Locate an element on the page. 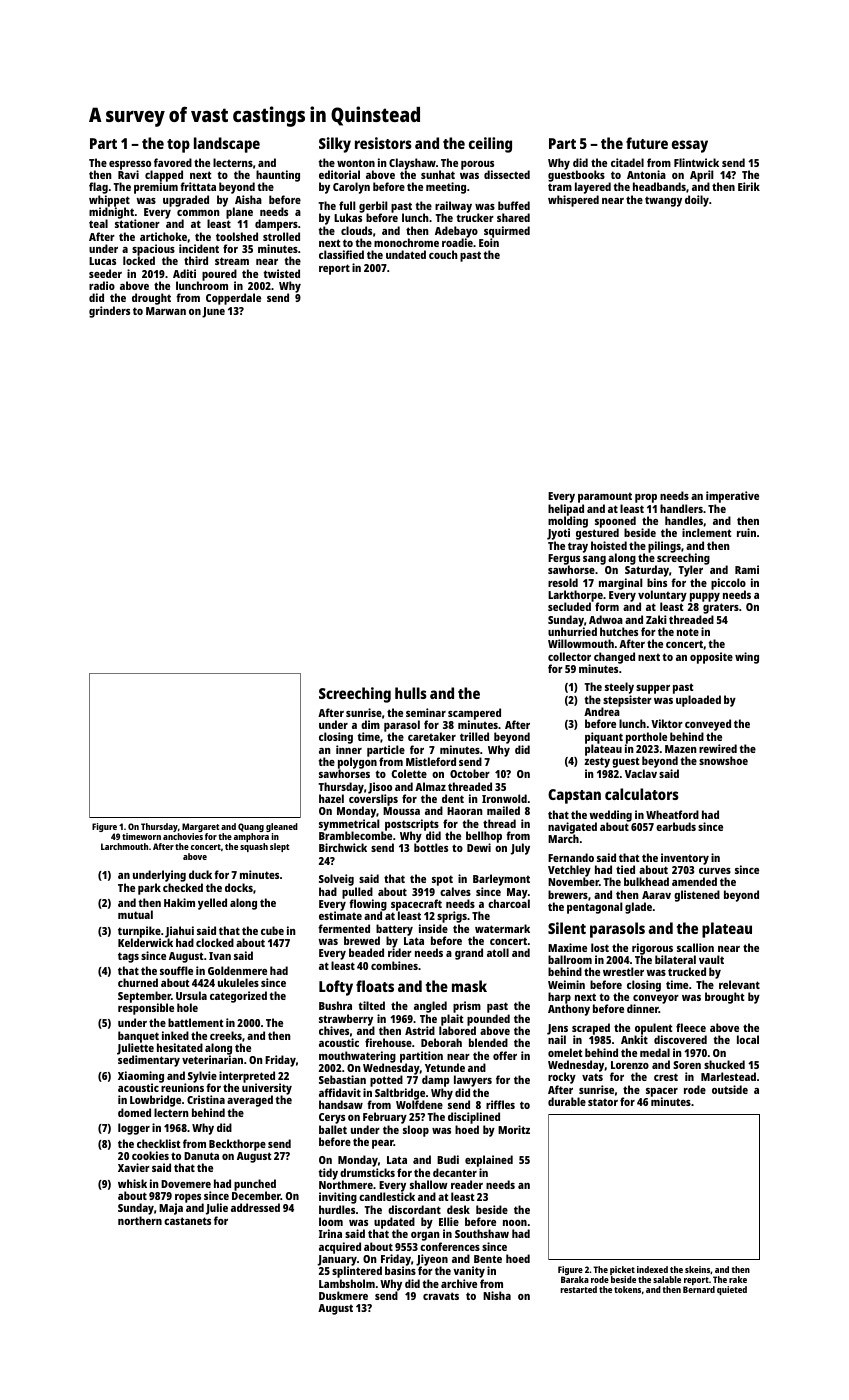 The width and height of the page is (849, 1400). northern is located at coordinates (140, 1220).
